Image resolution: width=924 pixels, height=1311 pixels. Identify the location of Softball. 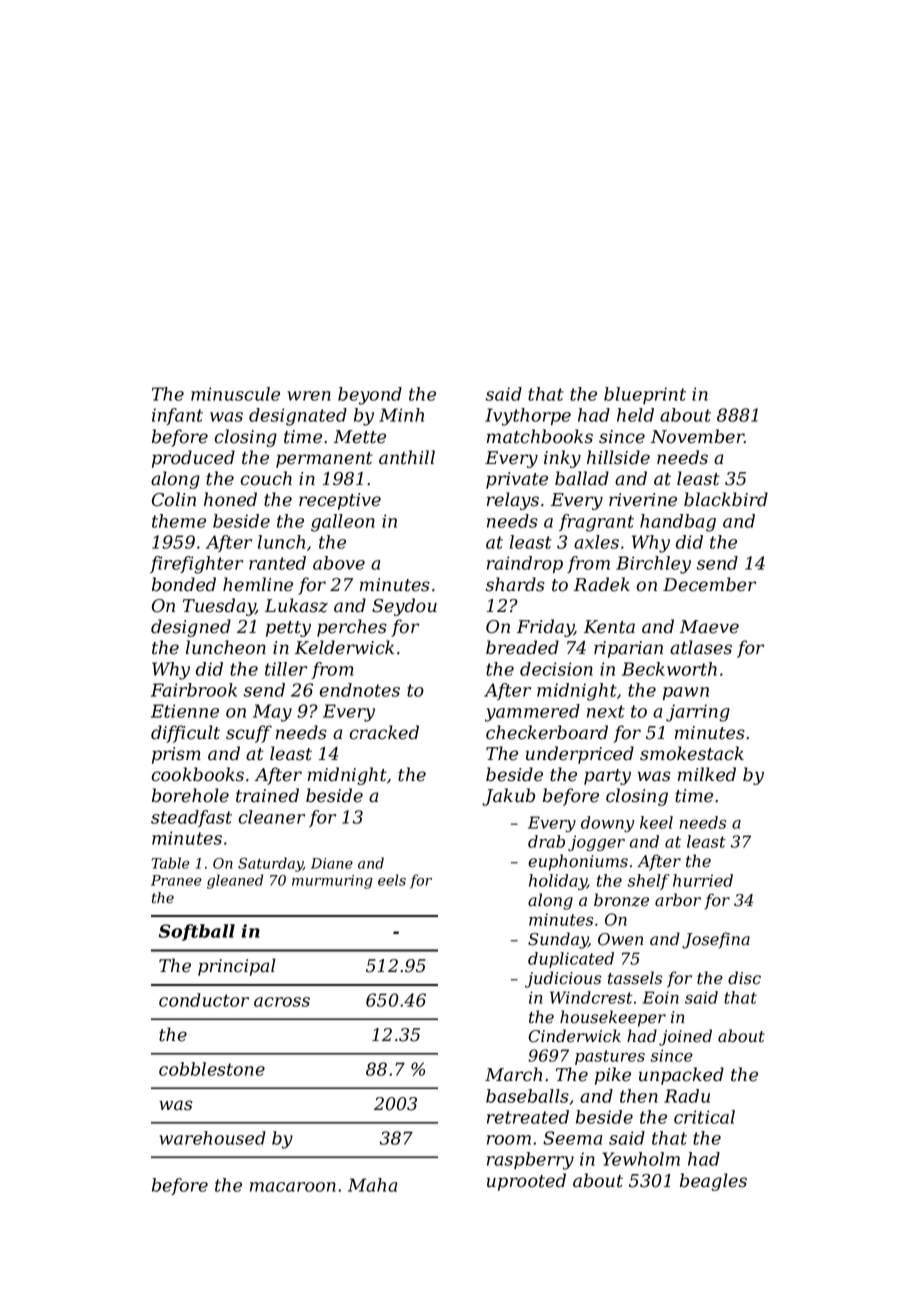
(197, 932).
